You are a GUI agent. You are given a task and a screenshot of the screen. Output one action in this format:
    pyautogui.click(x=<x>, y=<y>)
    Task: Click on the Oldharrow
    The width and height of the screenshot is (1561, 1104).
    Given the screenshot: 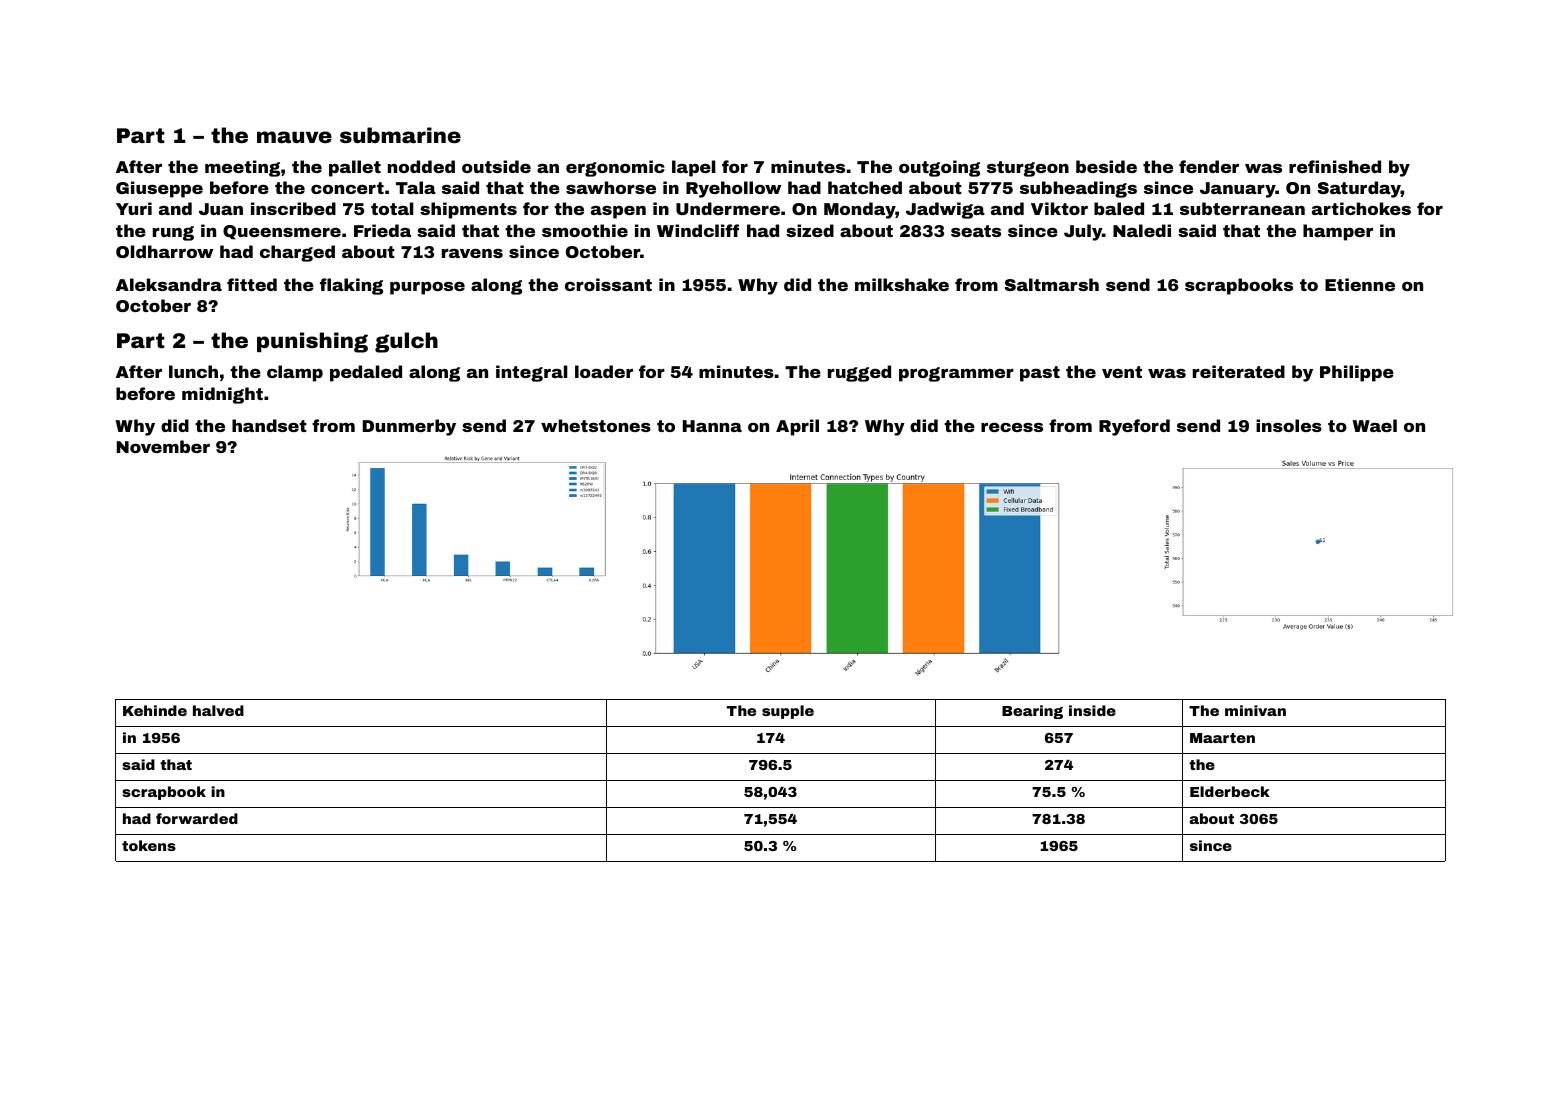 What is the action you would take?
    pyautogui.click(x=164, y=251)
